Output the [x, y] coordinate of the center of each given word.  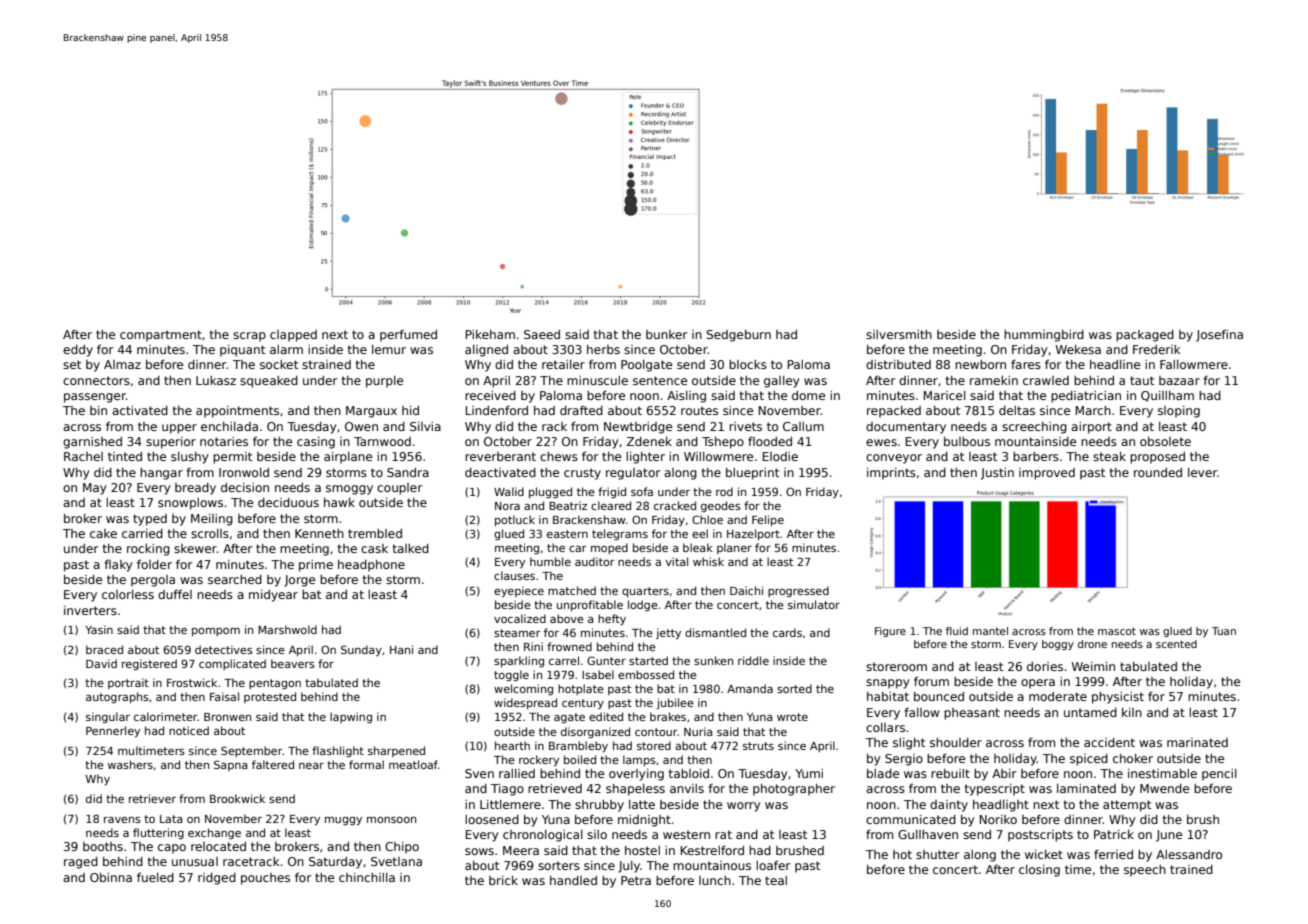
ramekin [994, 380]
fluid [957, 631]
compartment [161, 336]
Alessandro [1189, 854]
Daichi [746, 590]
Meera [521, 850]
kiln [1132, 712]
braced [104, 649]
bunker [667, 334]
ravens [122, 820]
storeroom [896, 666]
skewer [195, 548]
